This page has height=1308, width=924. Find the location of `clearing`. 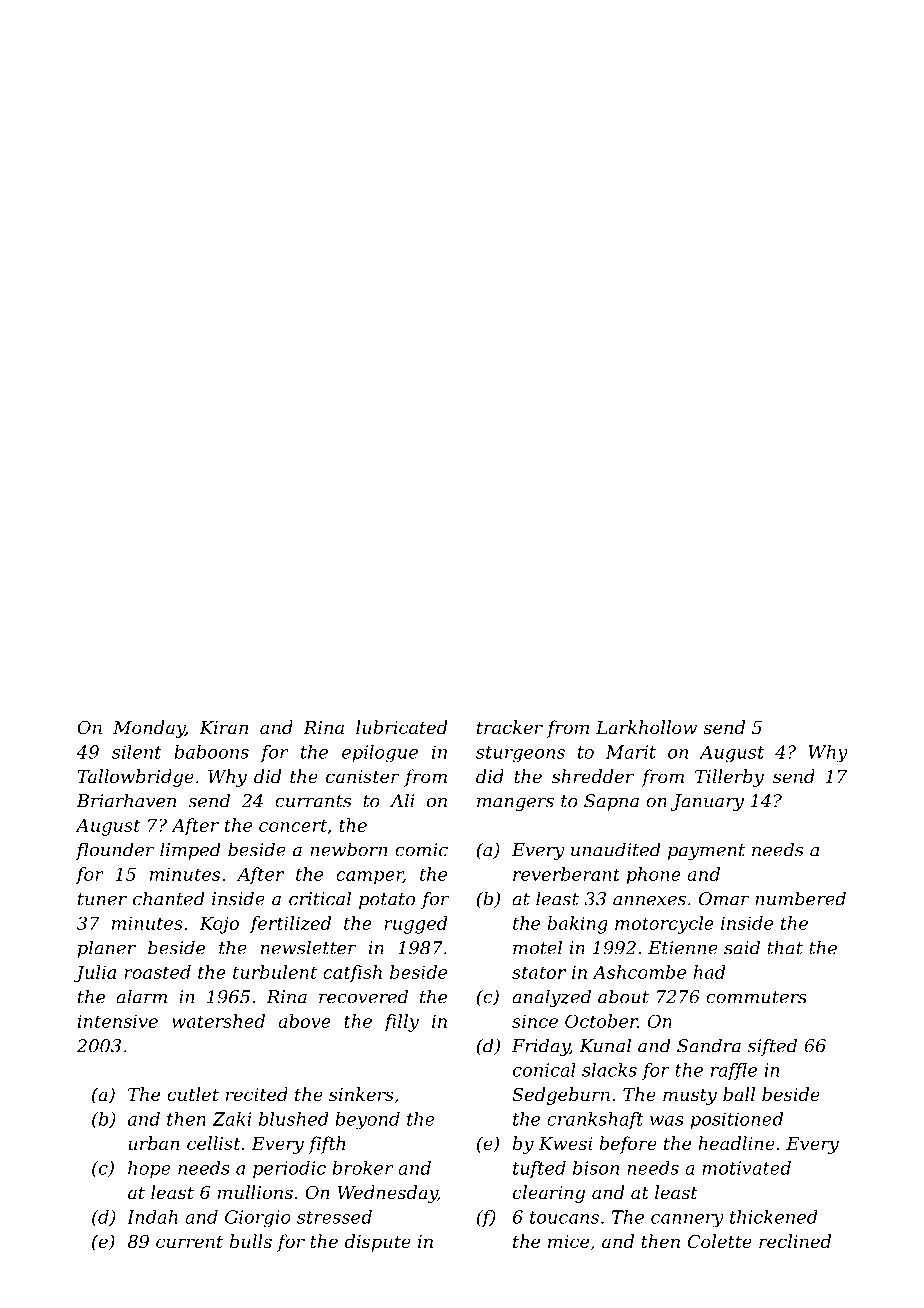

clearing is located at coordinates (549, 1194).
